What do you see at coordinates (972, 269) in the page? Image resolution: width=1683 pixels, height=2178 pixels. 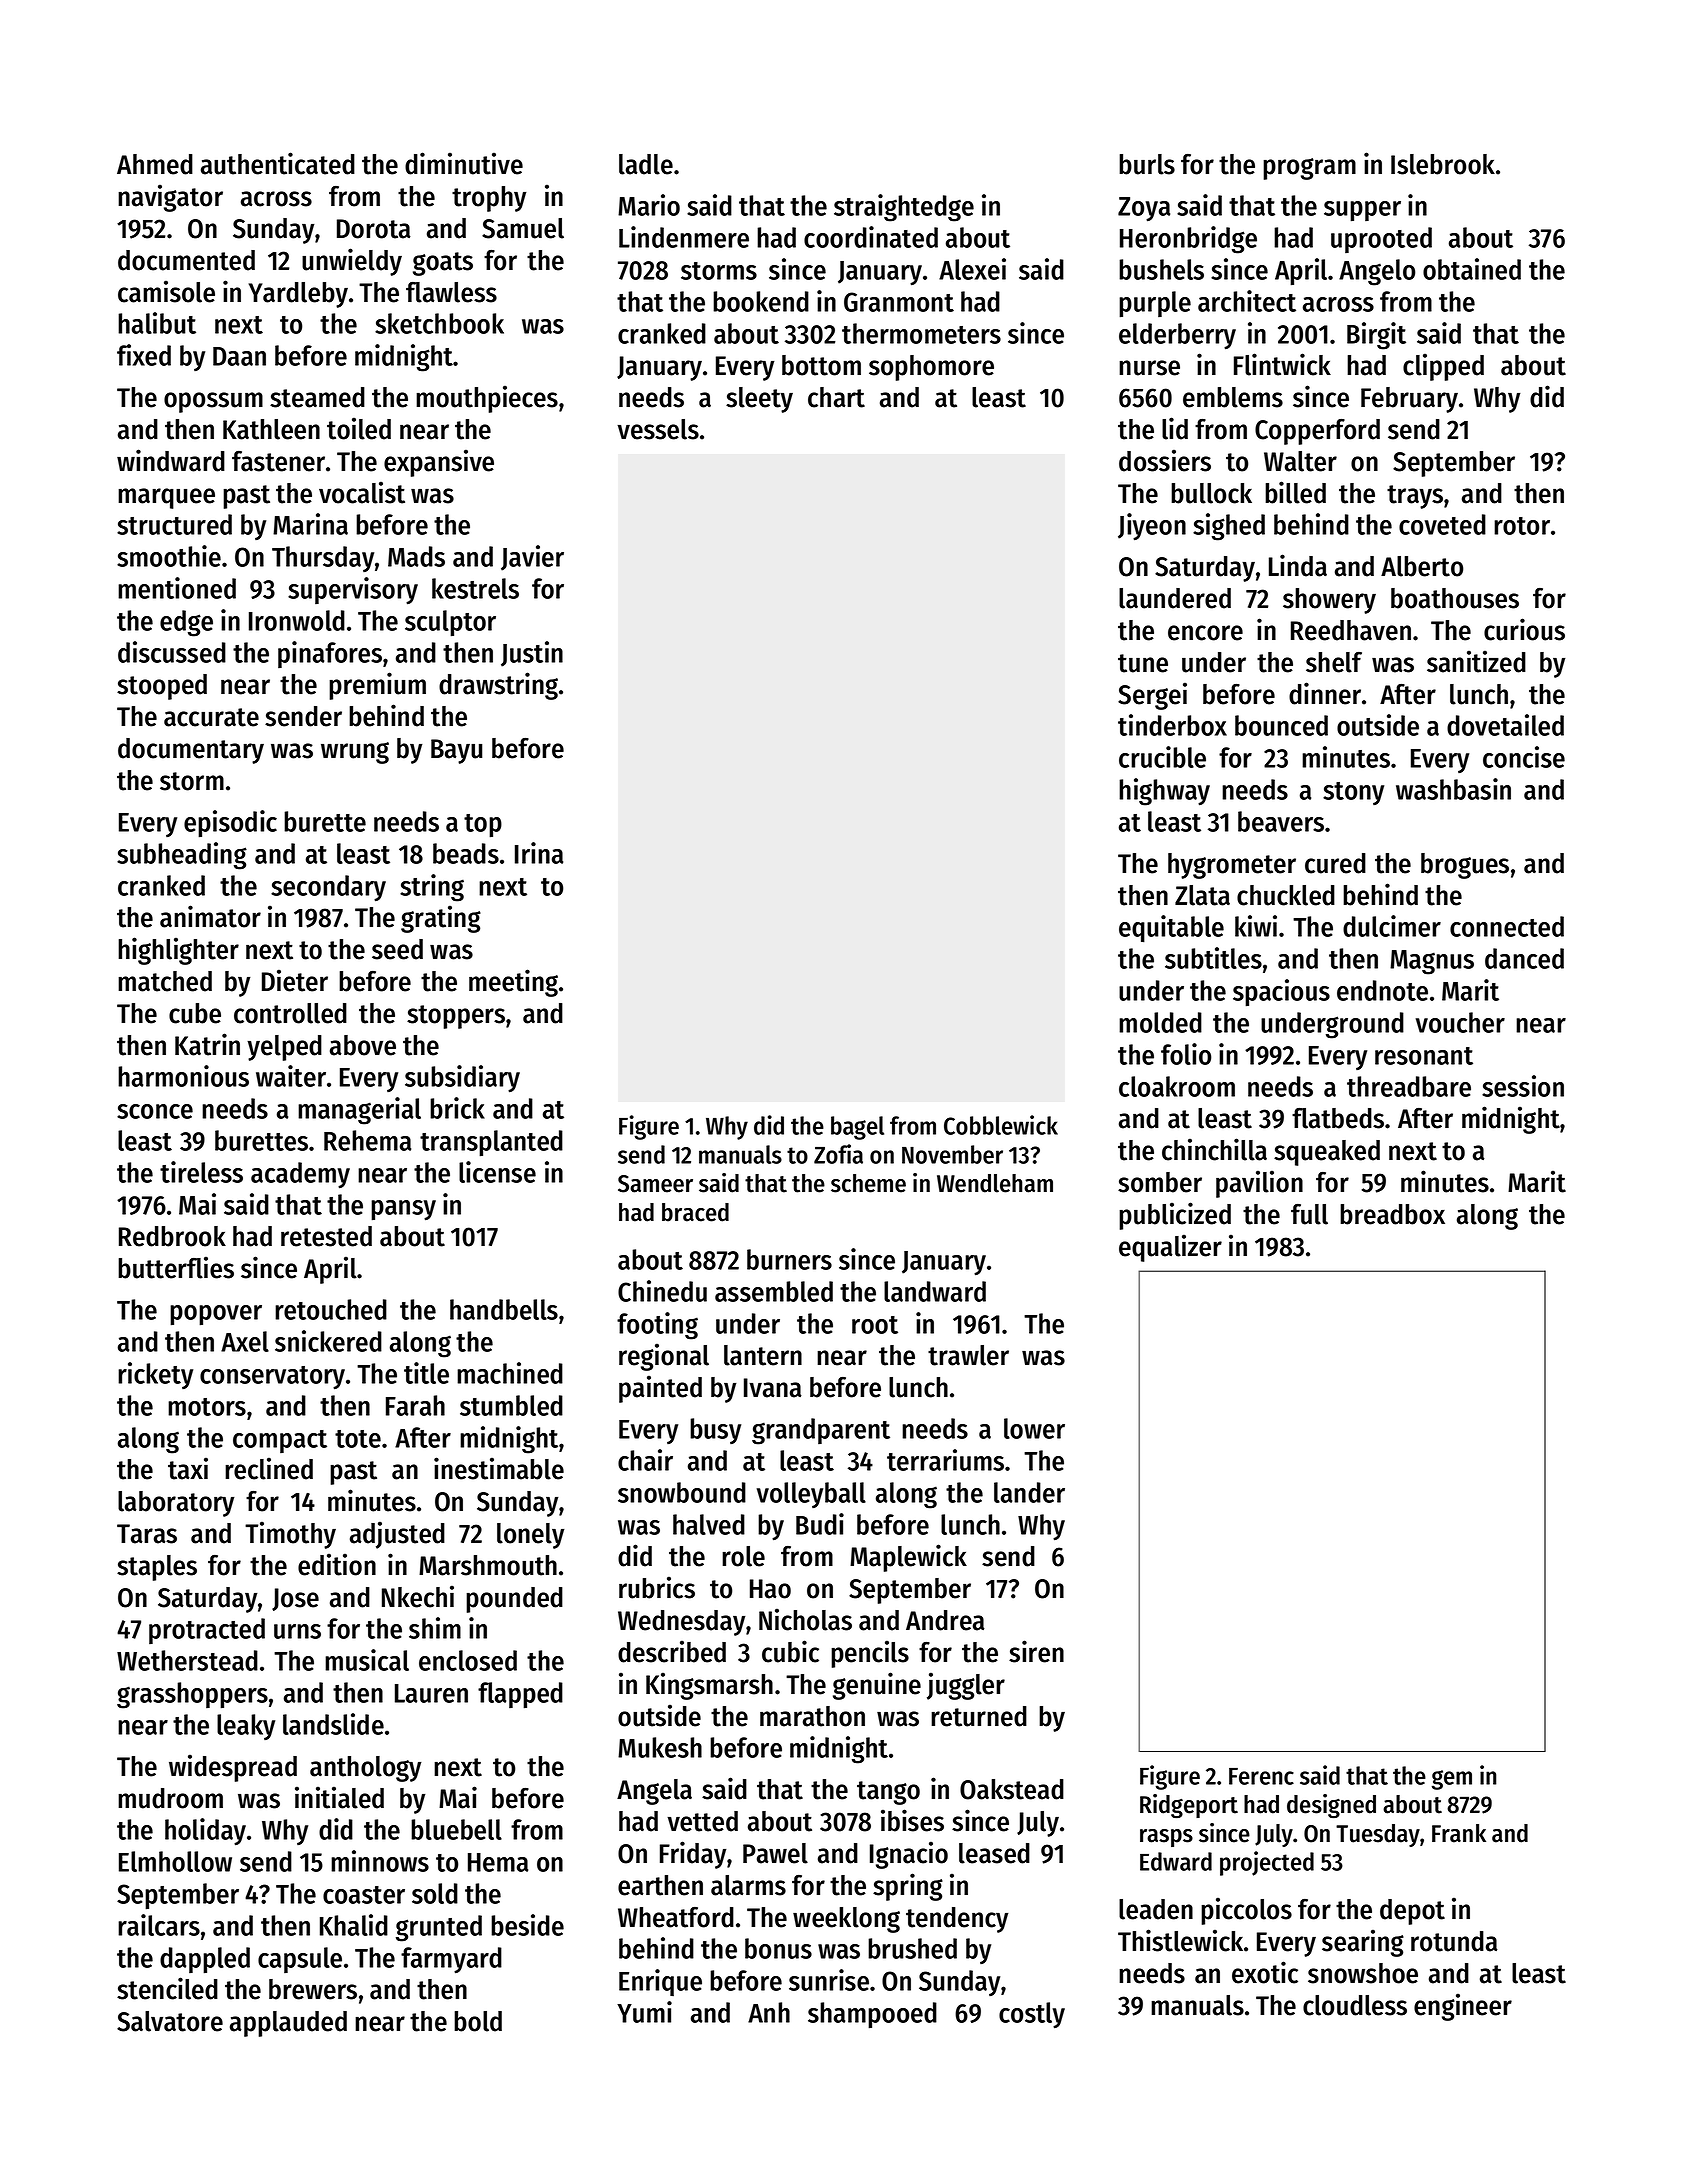 I see `Alexei` at bounding box center [972, 269].
